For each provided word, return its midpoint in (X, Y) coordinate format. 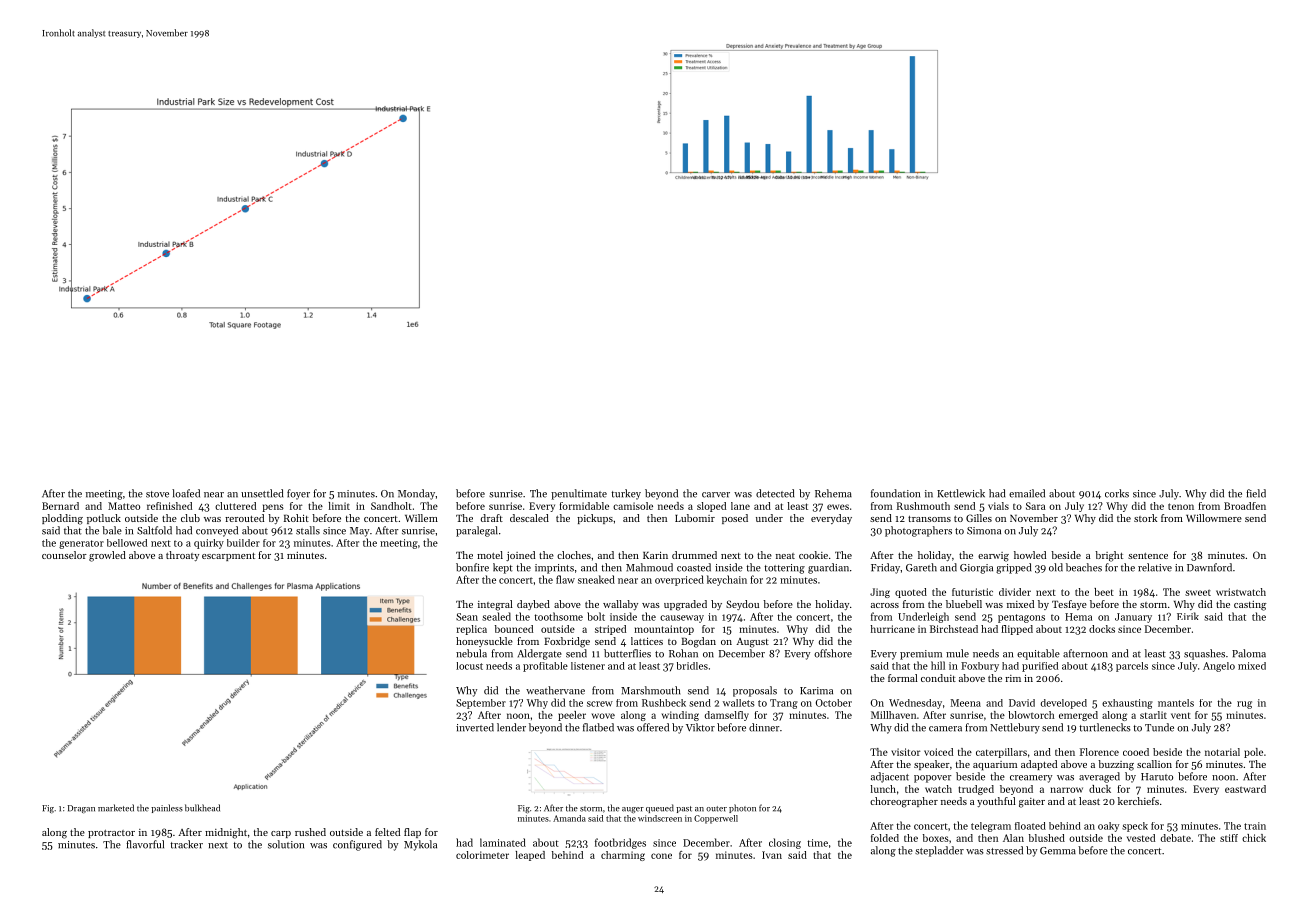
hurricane (893, 629)
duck (1100, 789)
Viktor (700, 727)
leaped (530, 856)
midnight (226, 833)
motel (490, 555)
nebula (471, 653)
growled (107, 556)
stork (1145, 518)
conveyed (217, 531)
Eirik (1188, 616)
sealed (496, 616)
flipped (1017, 630)
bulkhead (202, 808)
